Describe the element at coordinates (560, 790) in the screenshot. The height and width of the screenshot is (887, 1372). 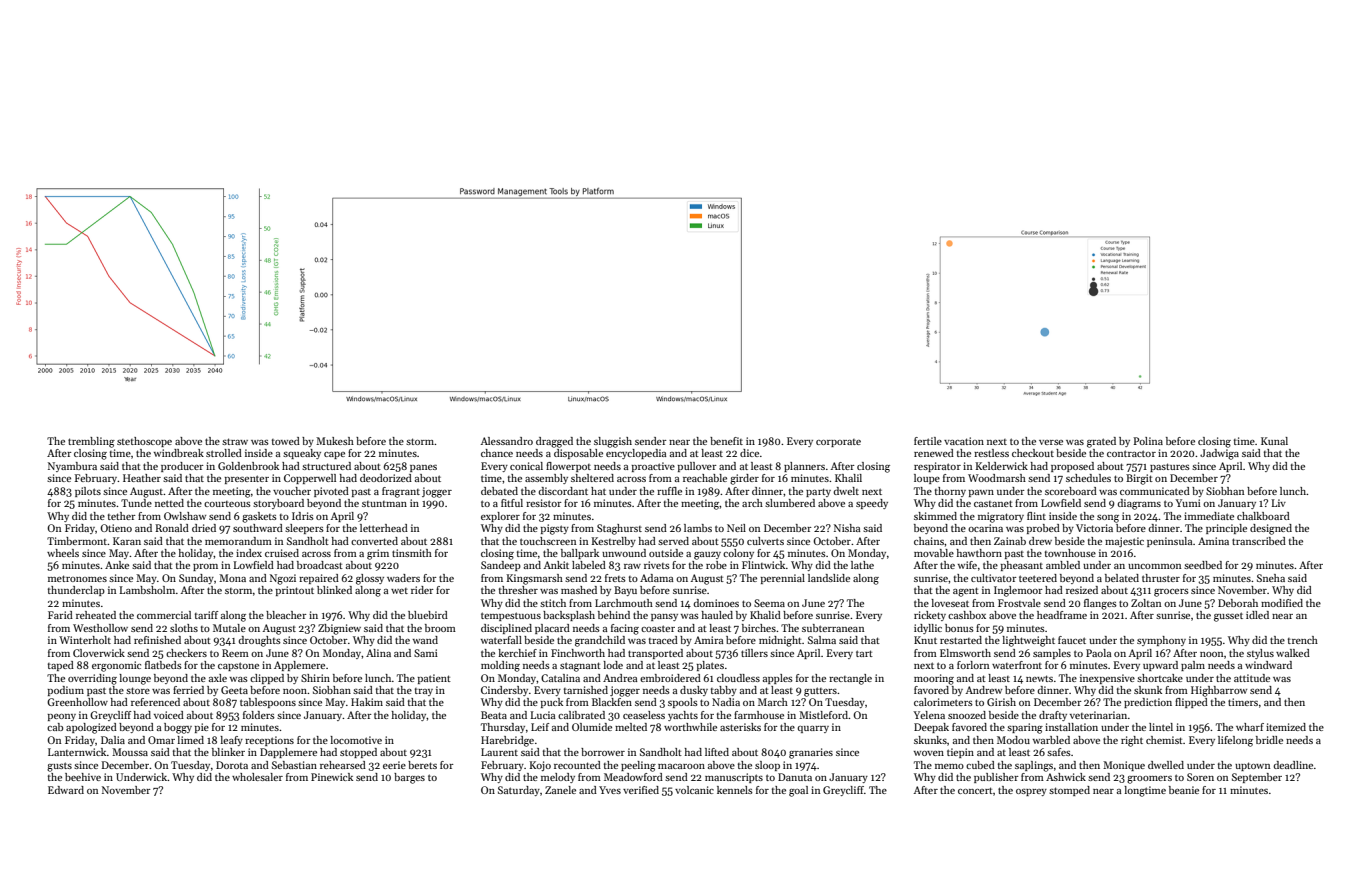
I see `Zanele` at that location.
